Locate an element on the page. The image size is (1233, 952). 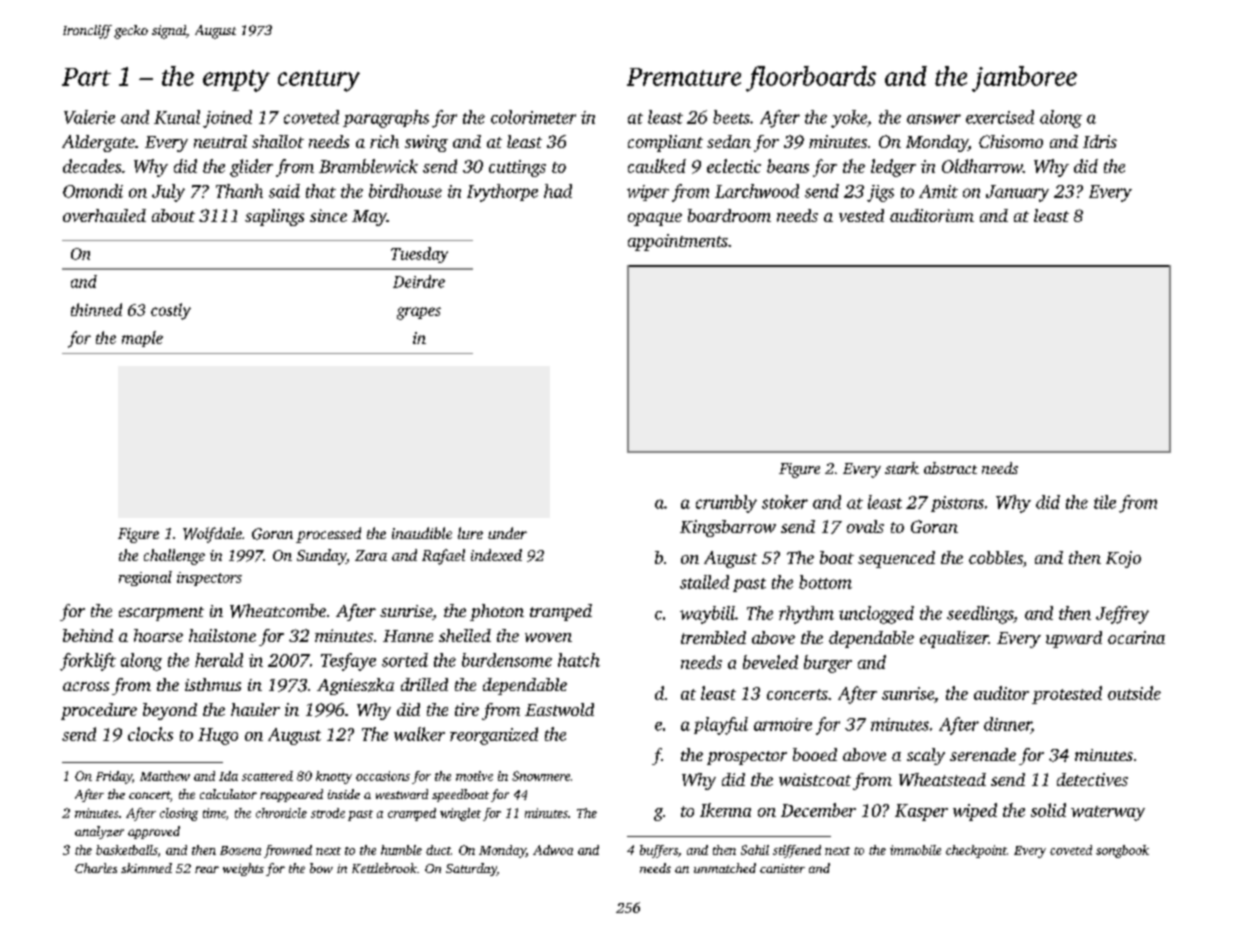
crumbly is located at coordinates (726, 504).
